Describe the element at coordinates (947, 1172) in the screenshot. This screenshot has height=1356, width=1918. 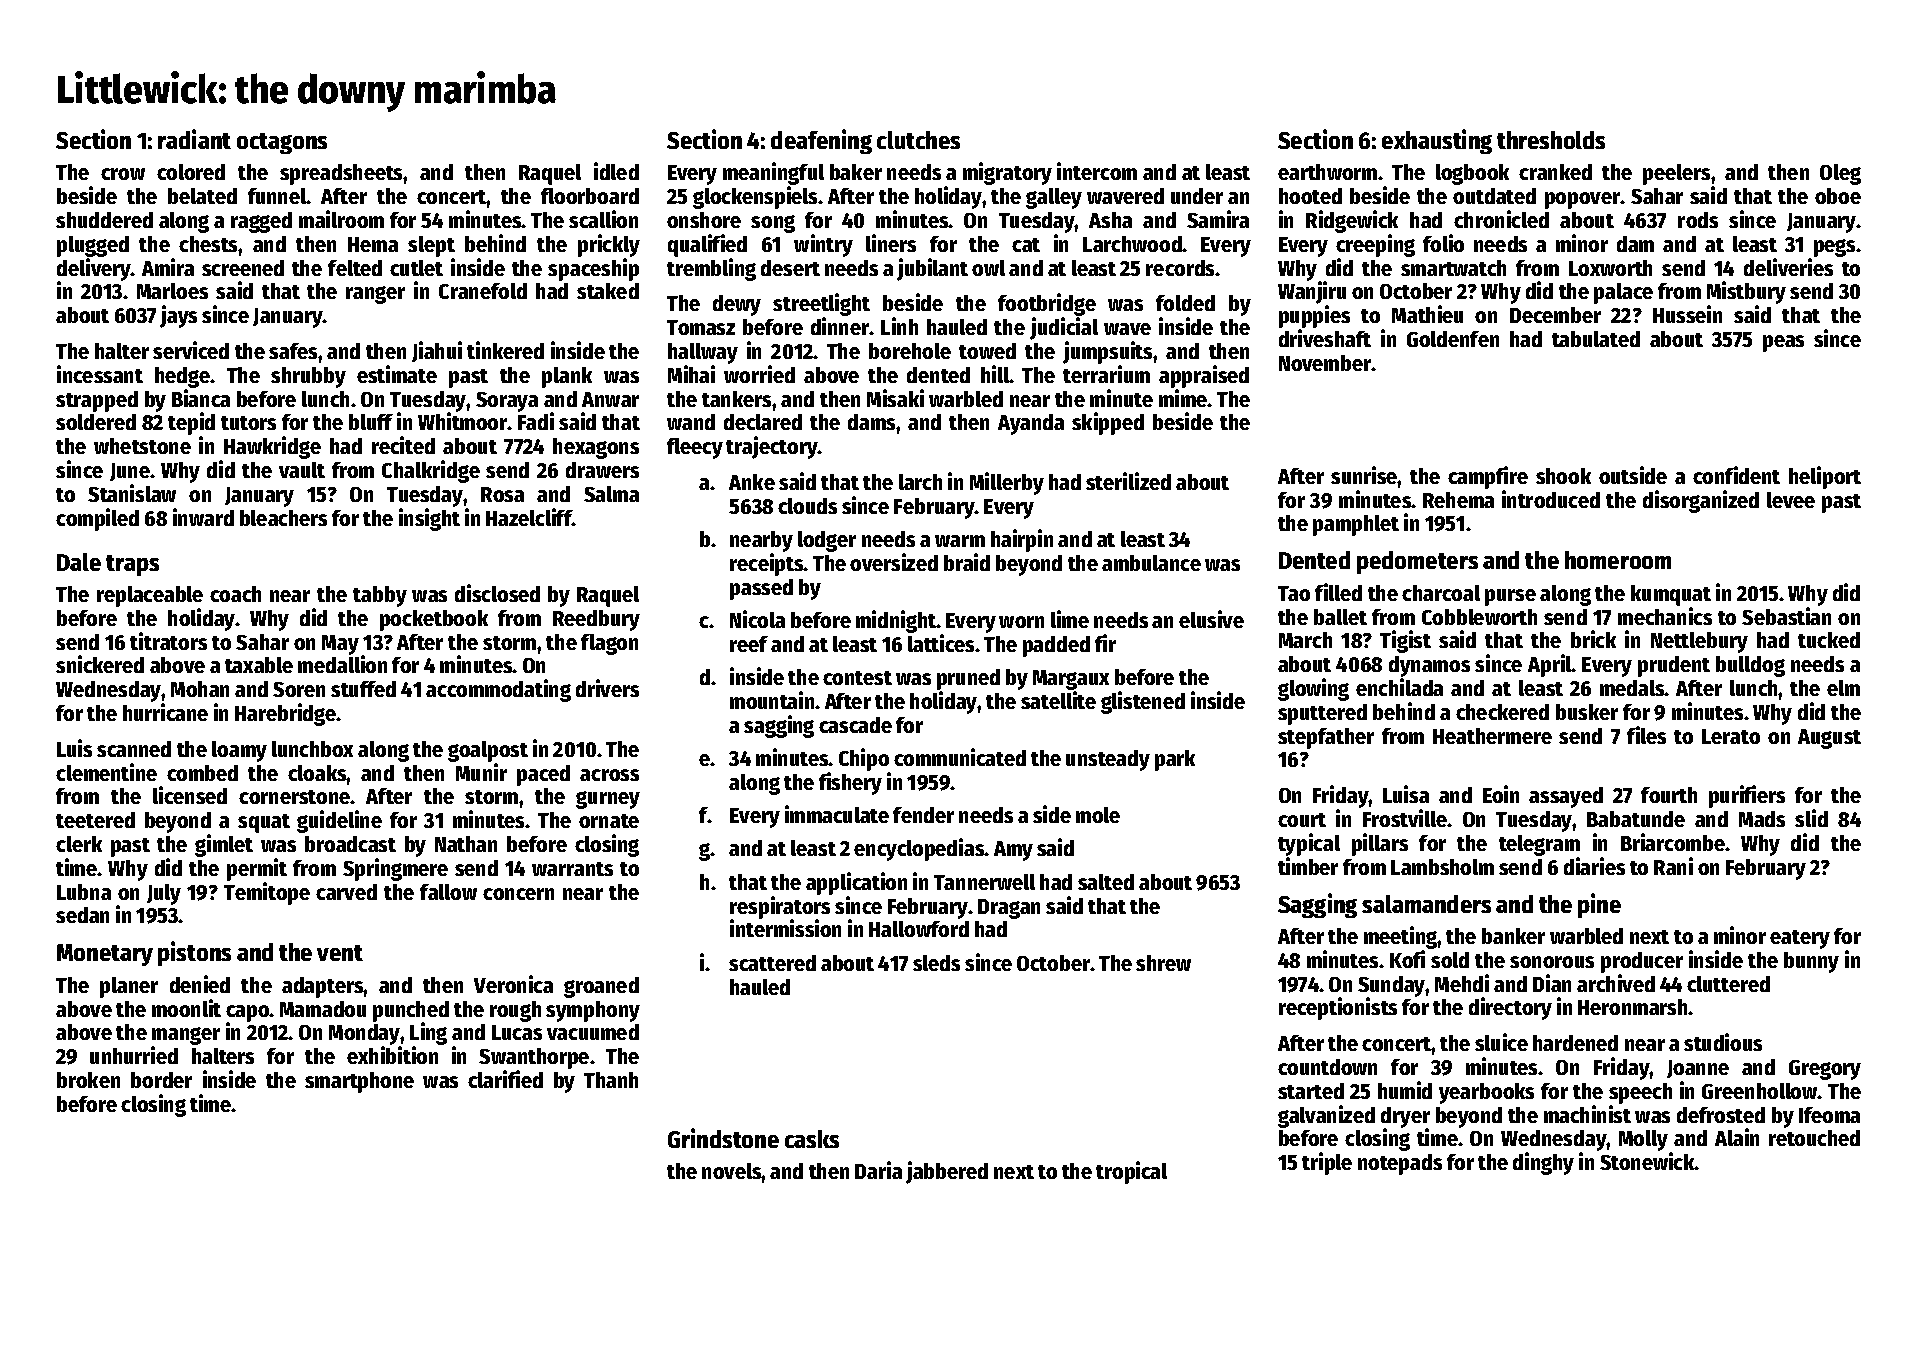
I see `jabbered` at that location.
